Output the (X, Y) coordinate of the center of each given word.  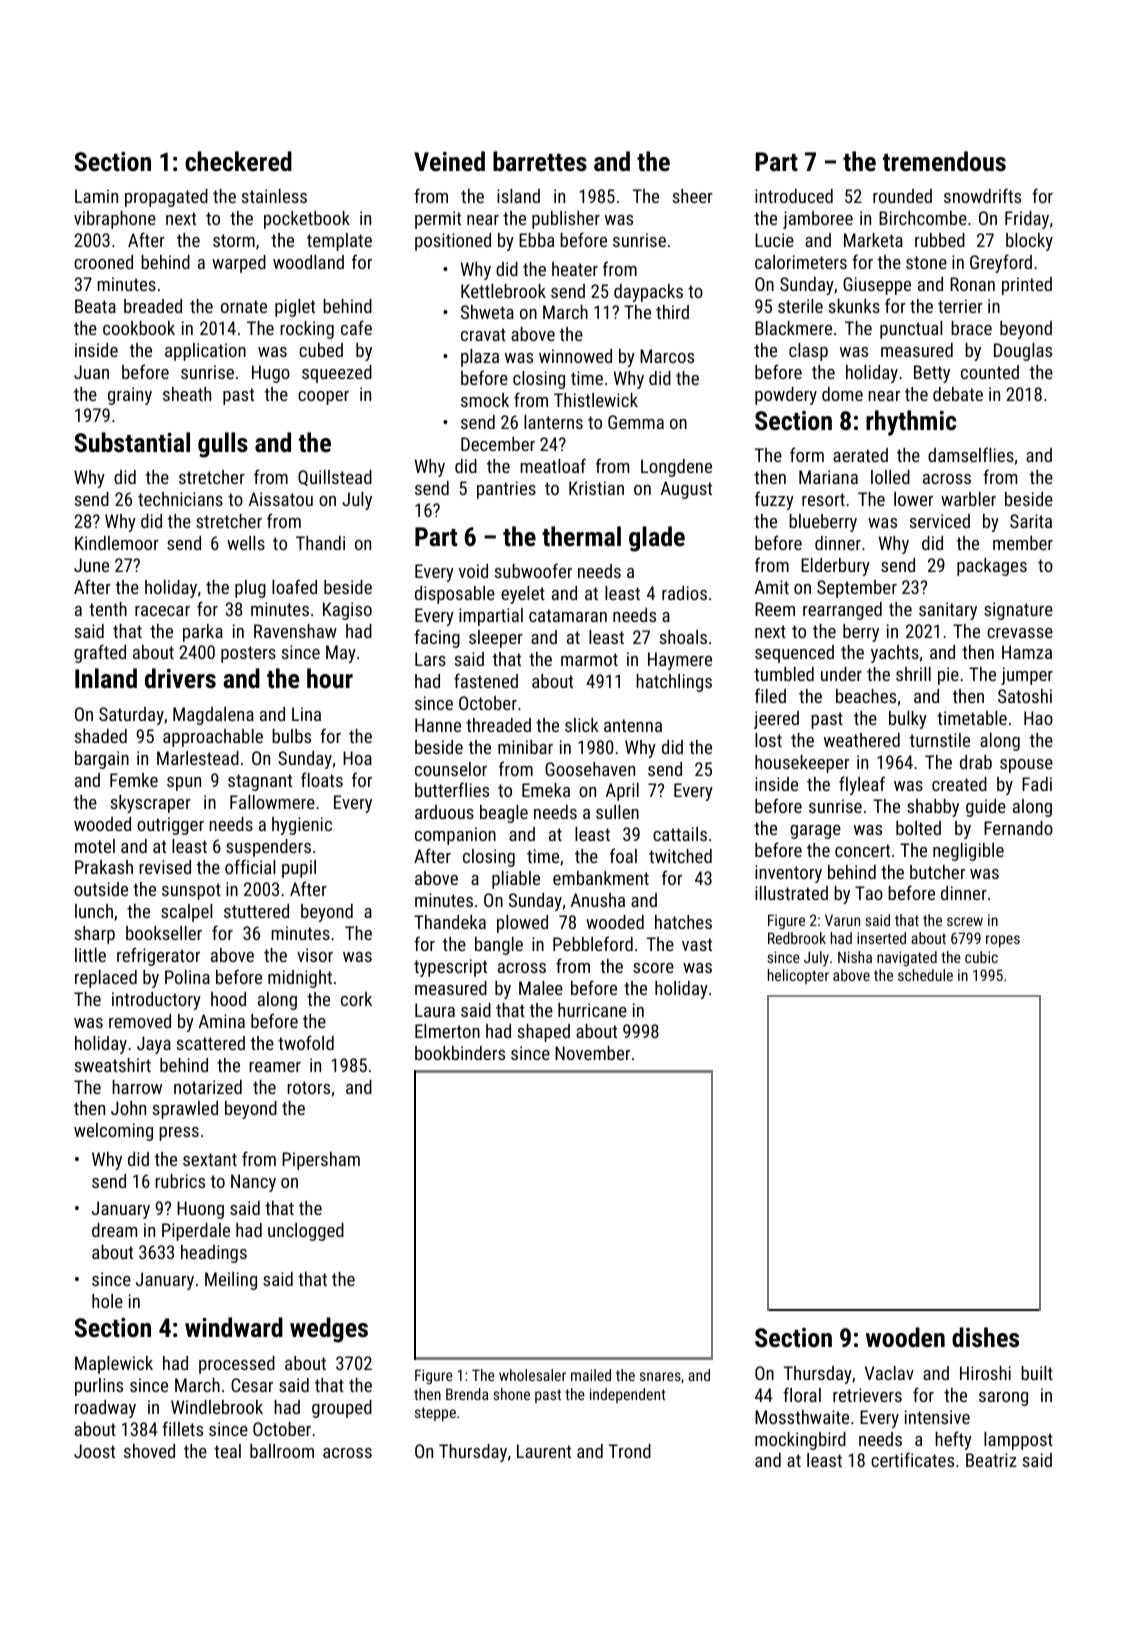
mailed (591, 1375)
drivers (180, 678)
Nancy (253, 1183)
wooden (905, 1337)
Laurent (544, 1451)
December (498, 444)
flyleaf (862, 785)
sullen (617, 812)
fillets (182, 1428)
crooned (103, 262)
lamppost (1018, 1441)
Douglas (1023, 352)
